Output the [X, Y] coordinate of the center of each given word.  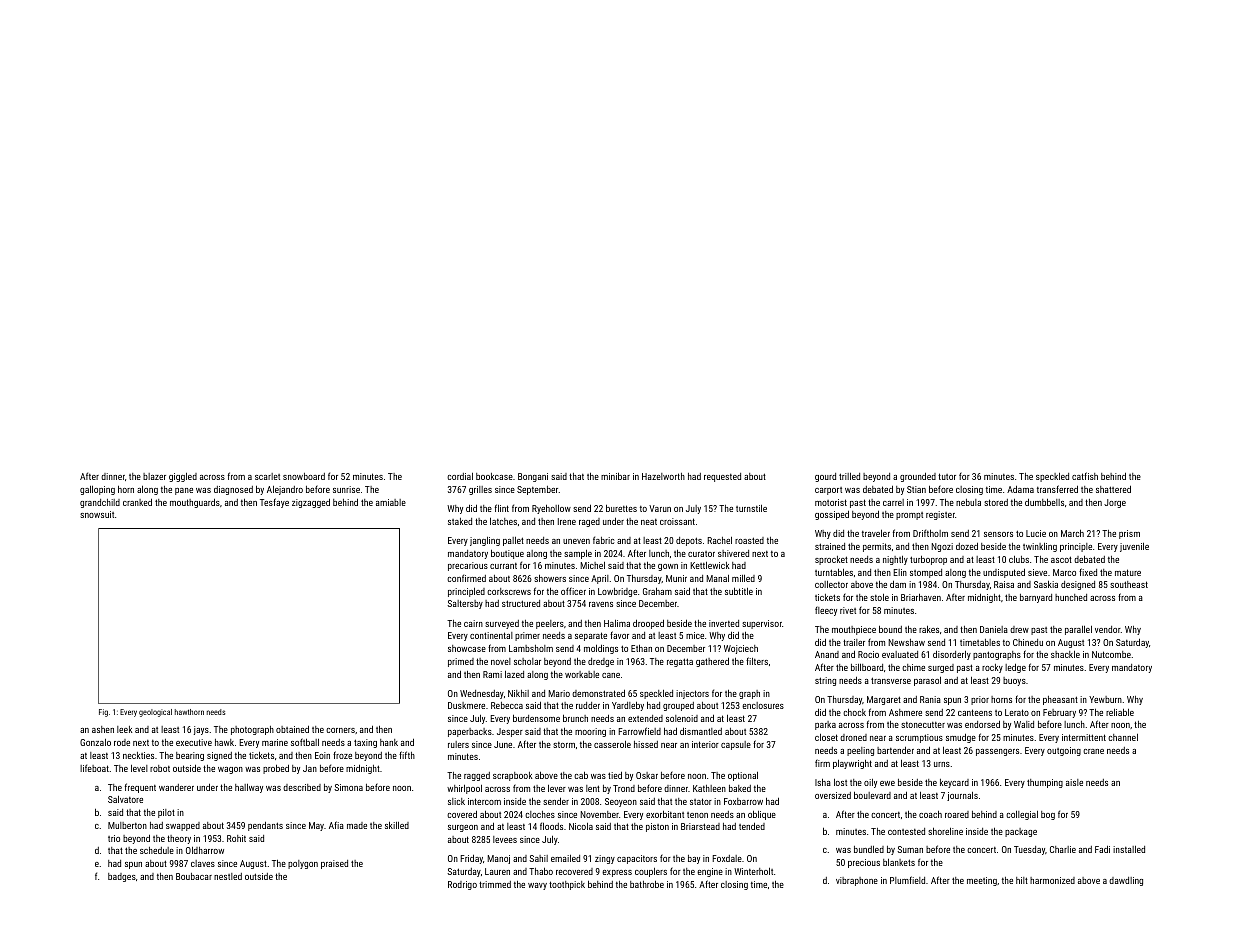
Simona [348, 787]
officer [573, 591]
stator [701, 801]
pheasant [1060, 700]
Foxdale [727, 858]
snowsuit [97, 514]
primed [461, 662]
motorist [831, 502]
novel [501, 661]
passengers [997, 752]
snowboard [304, 476]
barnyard [1036, 598]
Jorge [1115, 503]
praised [334, 864]
